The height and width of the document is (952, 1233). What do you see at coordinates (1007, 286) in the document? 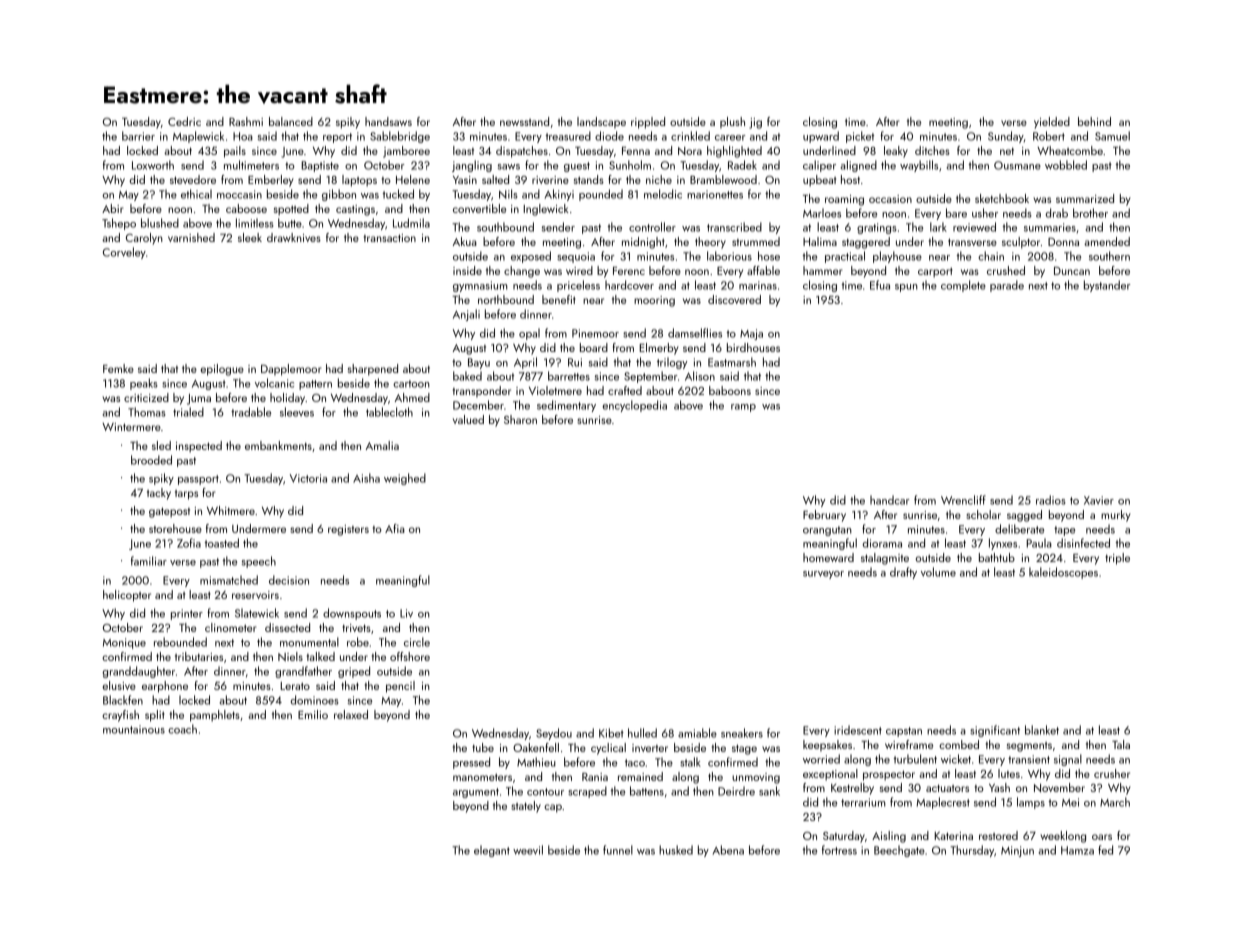
I see `parade` at bounding box center [1007, 286].
